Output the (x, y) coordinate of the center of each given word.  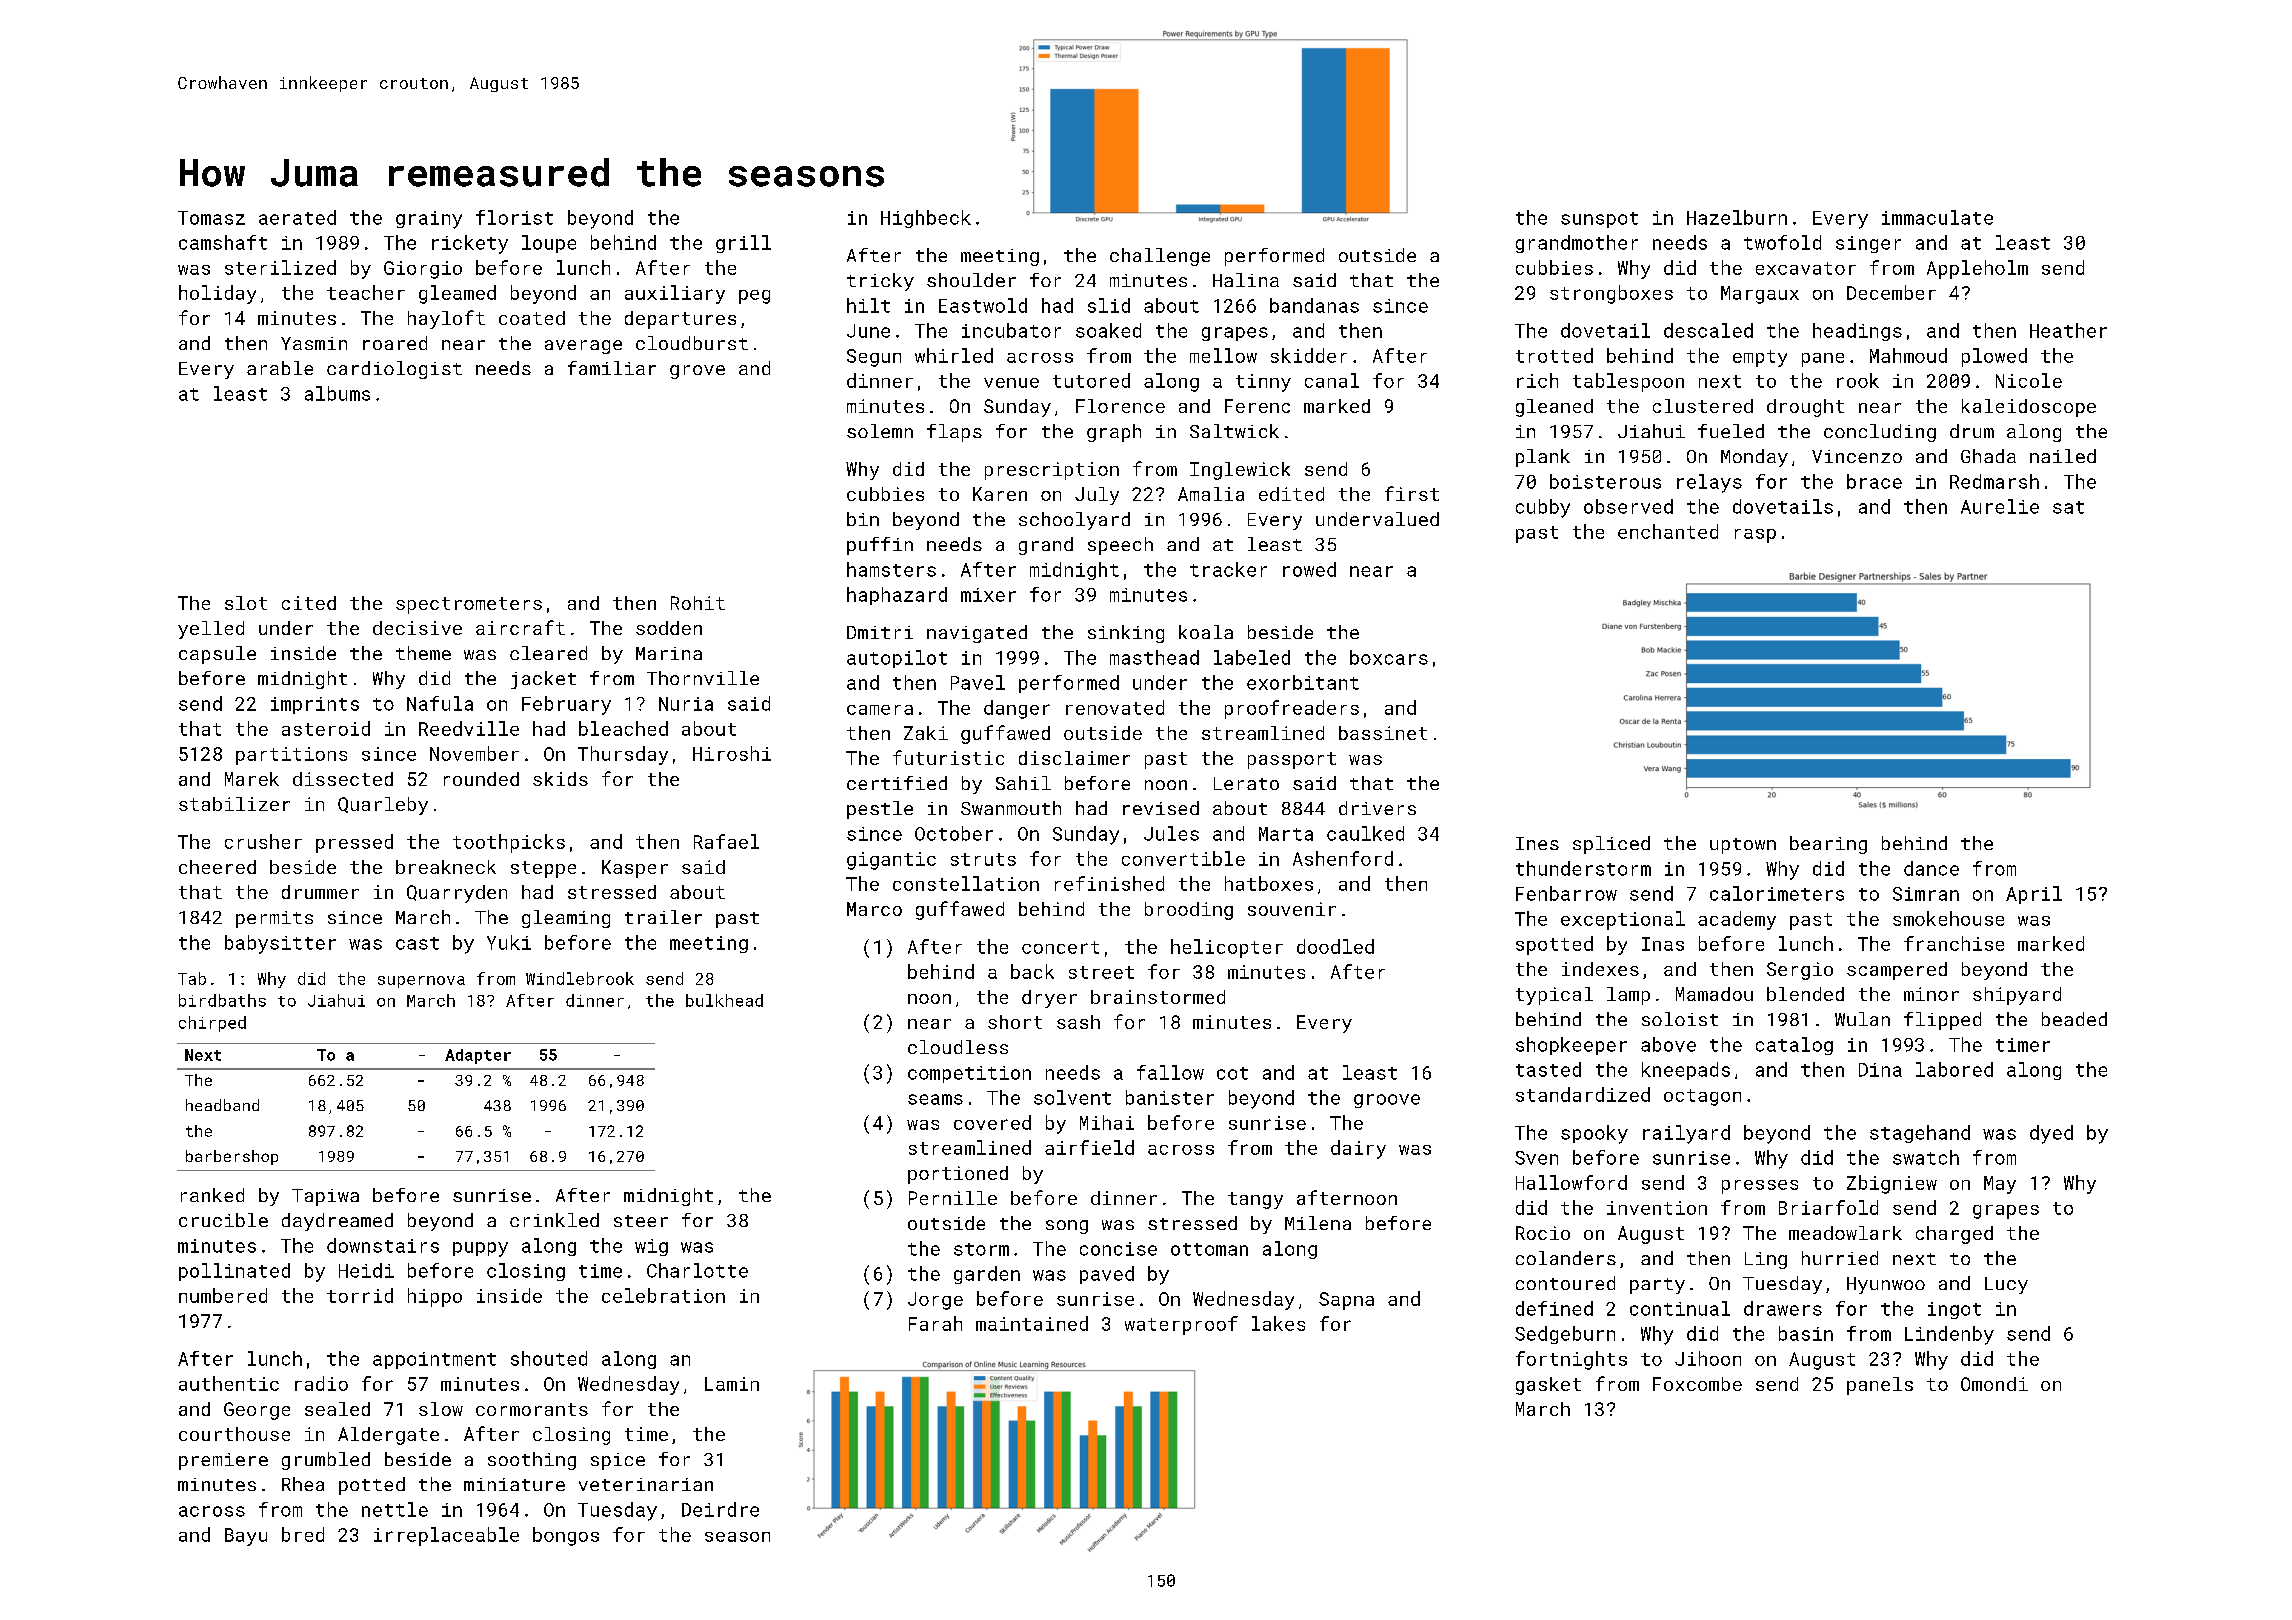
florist (514, 217)
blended (1805, 994)
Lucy (2006, 1285)
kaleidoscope (2029, 408)
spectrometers (469, 605)
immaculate (1937, 217)
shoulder (971, 280)
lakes (1278, 1323)
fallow (1170, 1072)
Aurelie (2000, 506)
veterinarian (646, 1484)
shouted (549, 1358)
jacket (543, 680)
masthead (1154, 657)
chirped (212, 1024)
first (1412, 493)
